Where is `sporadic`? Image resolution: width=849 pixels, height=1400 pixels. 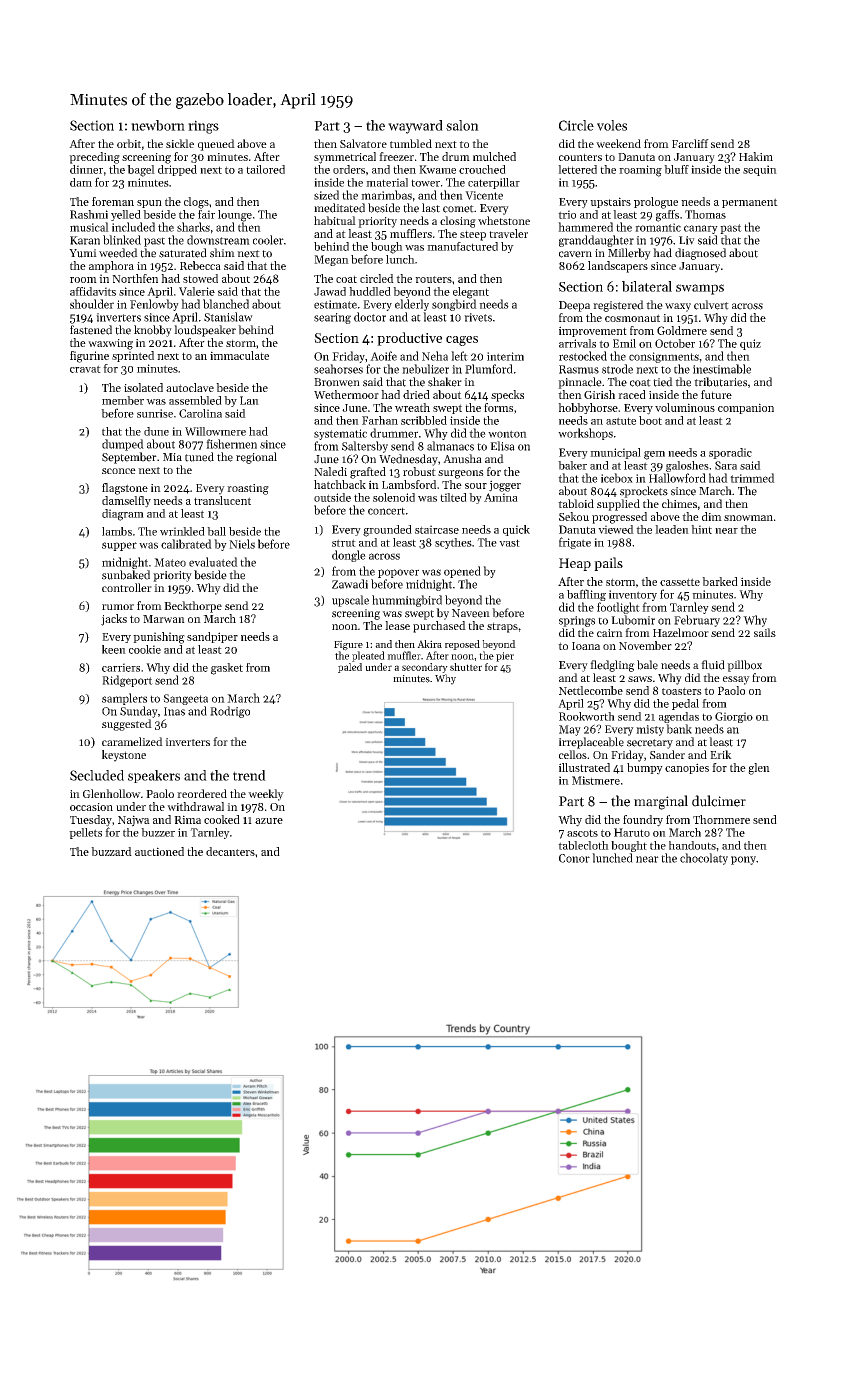 sporadic is located at coordinates (730, 453).
